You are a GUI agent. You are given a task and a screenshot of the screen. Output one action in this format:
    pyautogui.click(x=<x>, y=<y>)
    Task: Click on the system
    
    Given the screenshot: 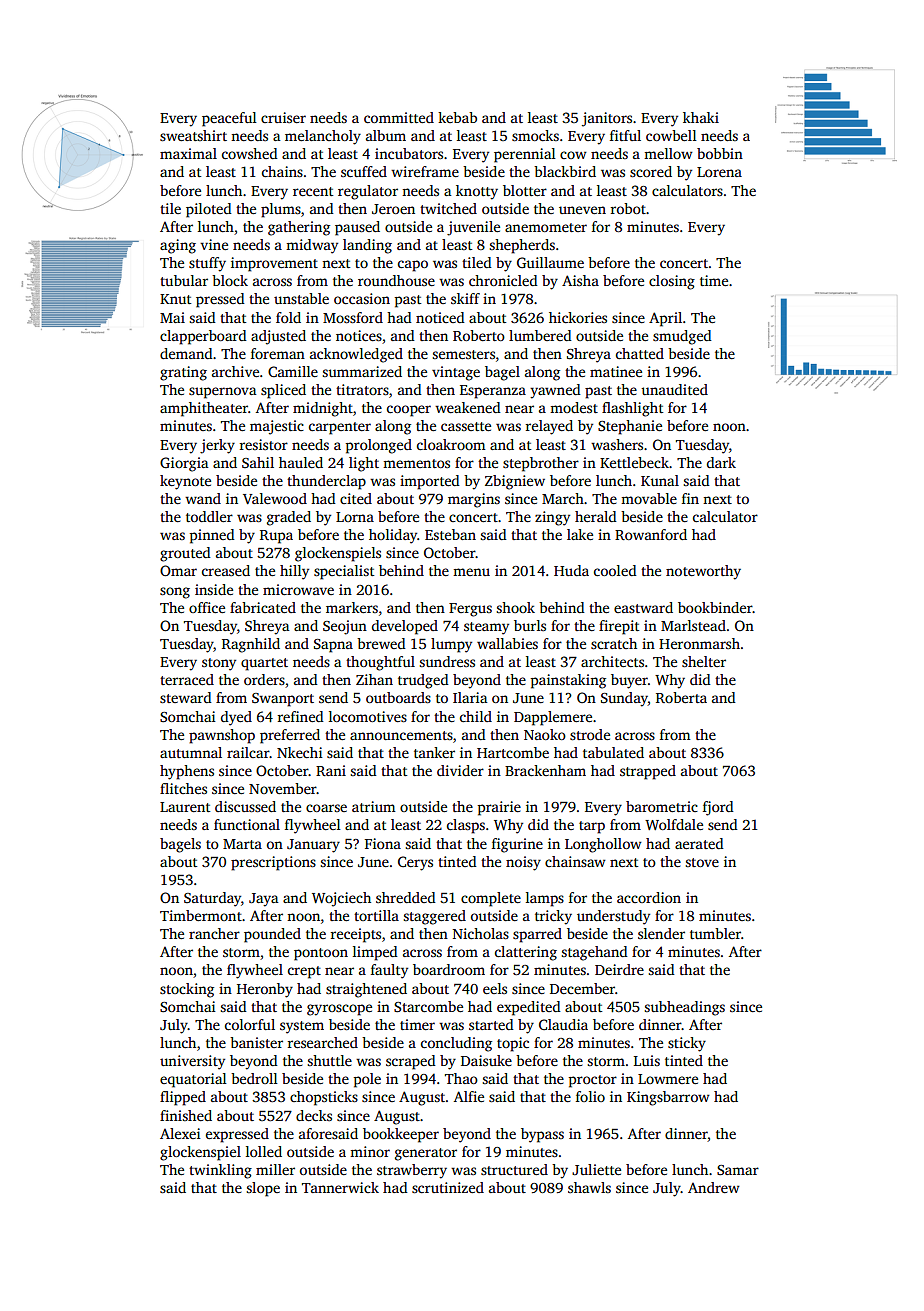 What is the action you would take?
    pyautogui.click(x=302, y=1027)
